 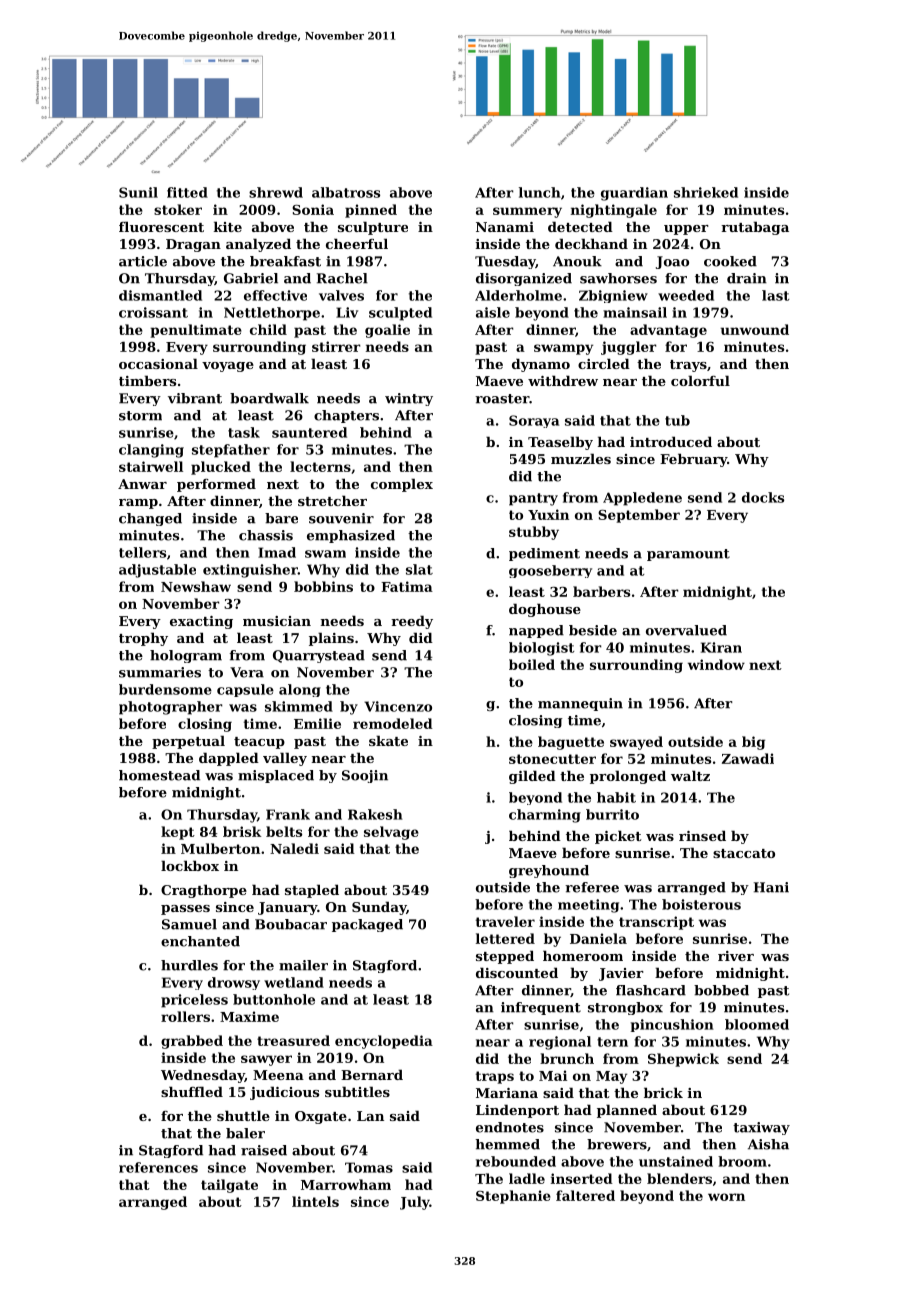 I want to click on references, so click(x=158, y=1167).
